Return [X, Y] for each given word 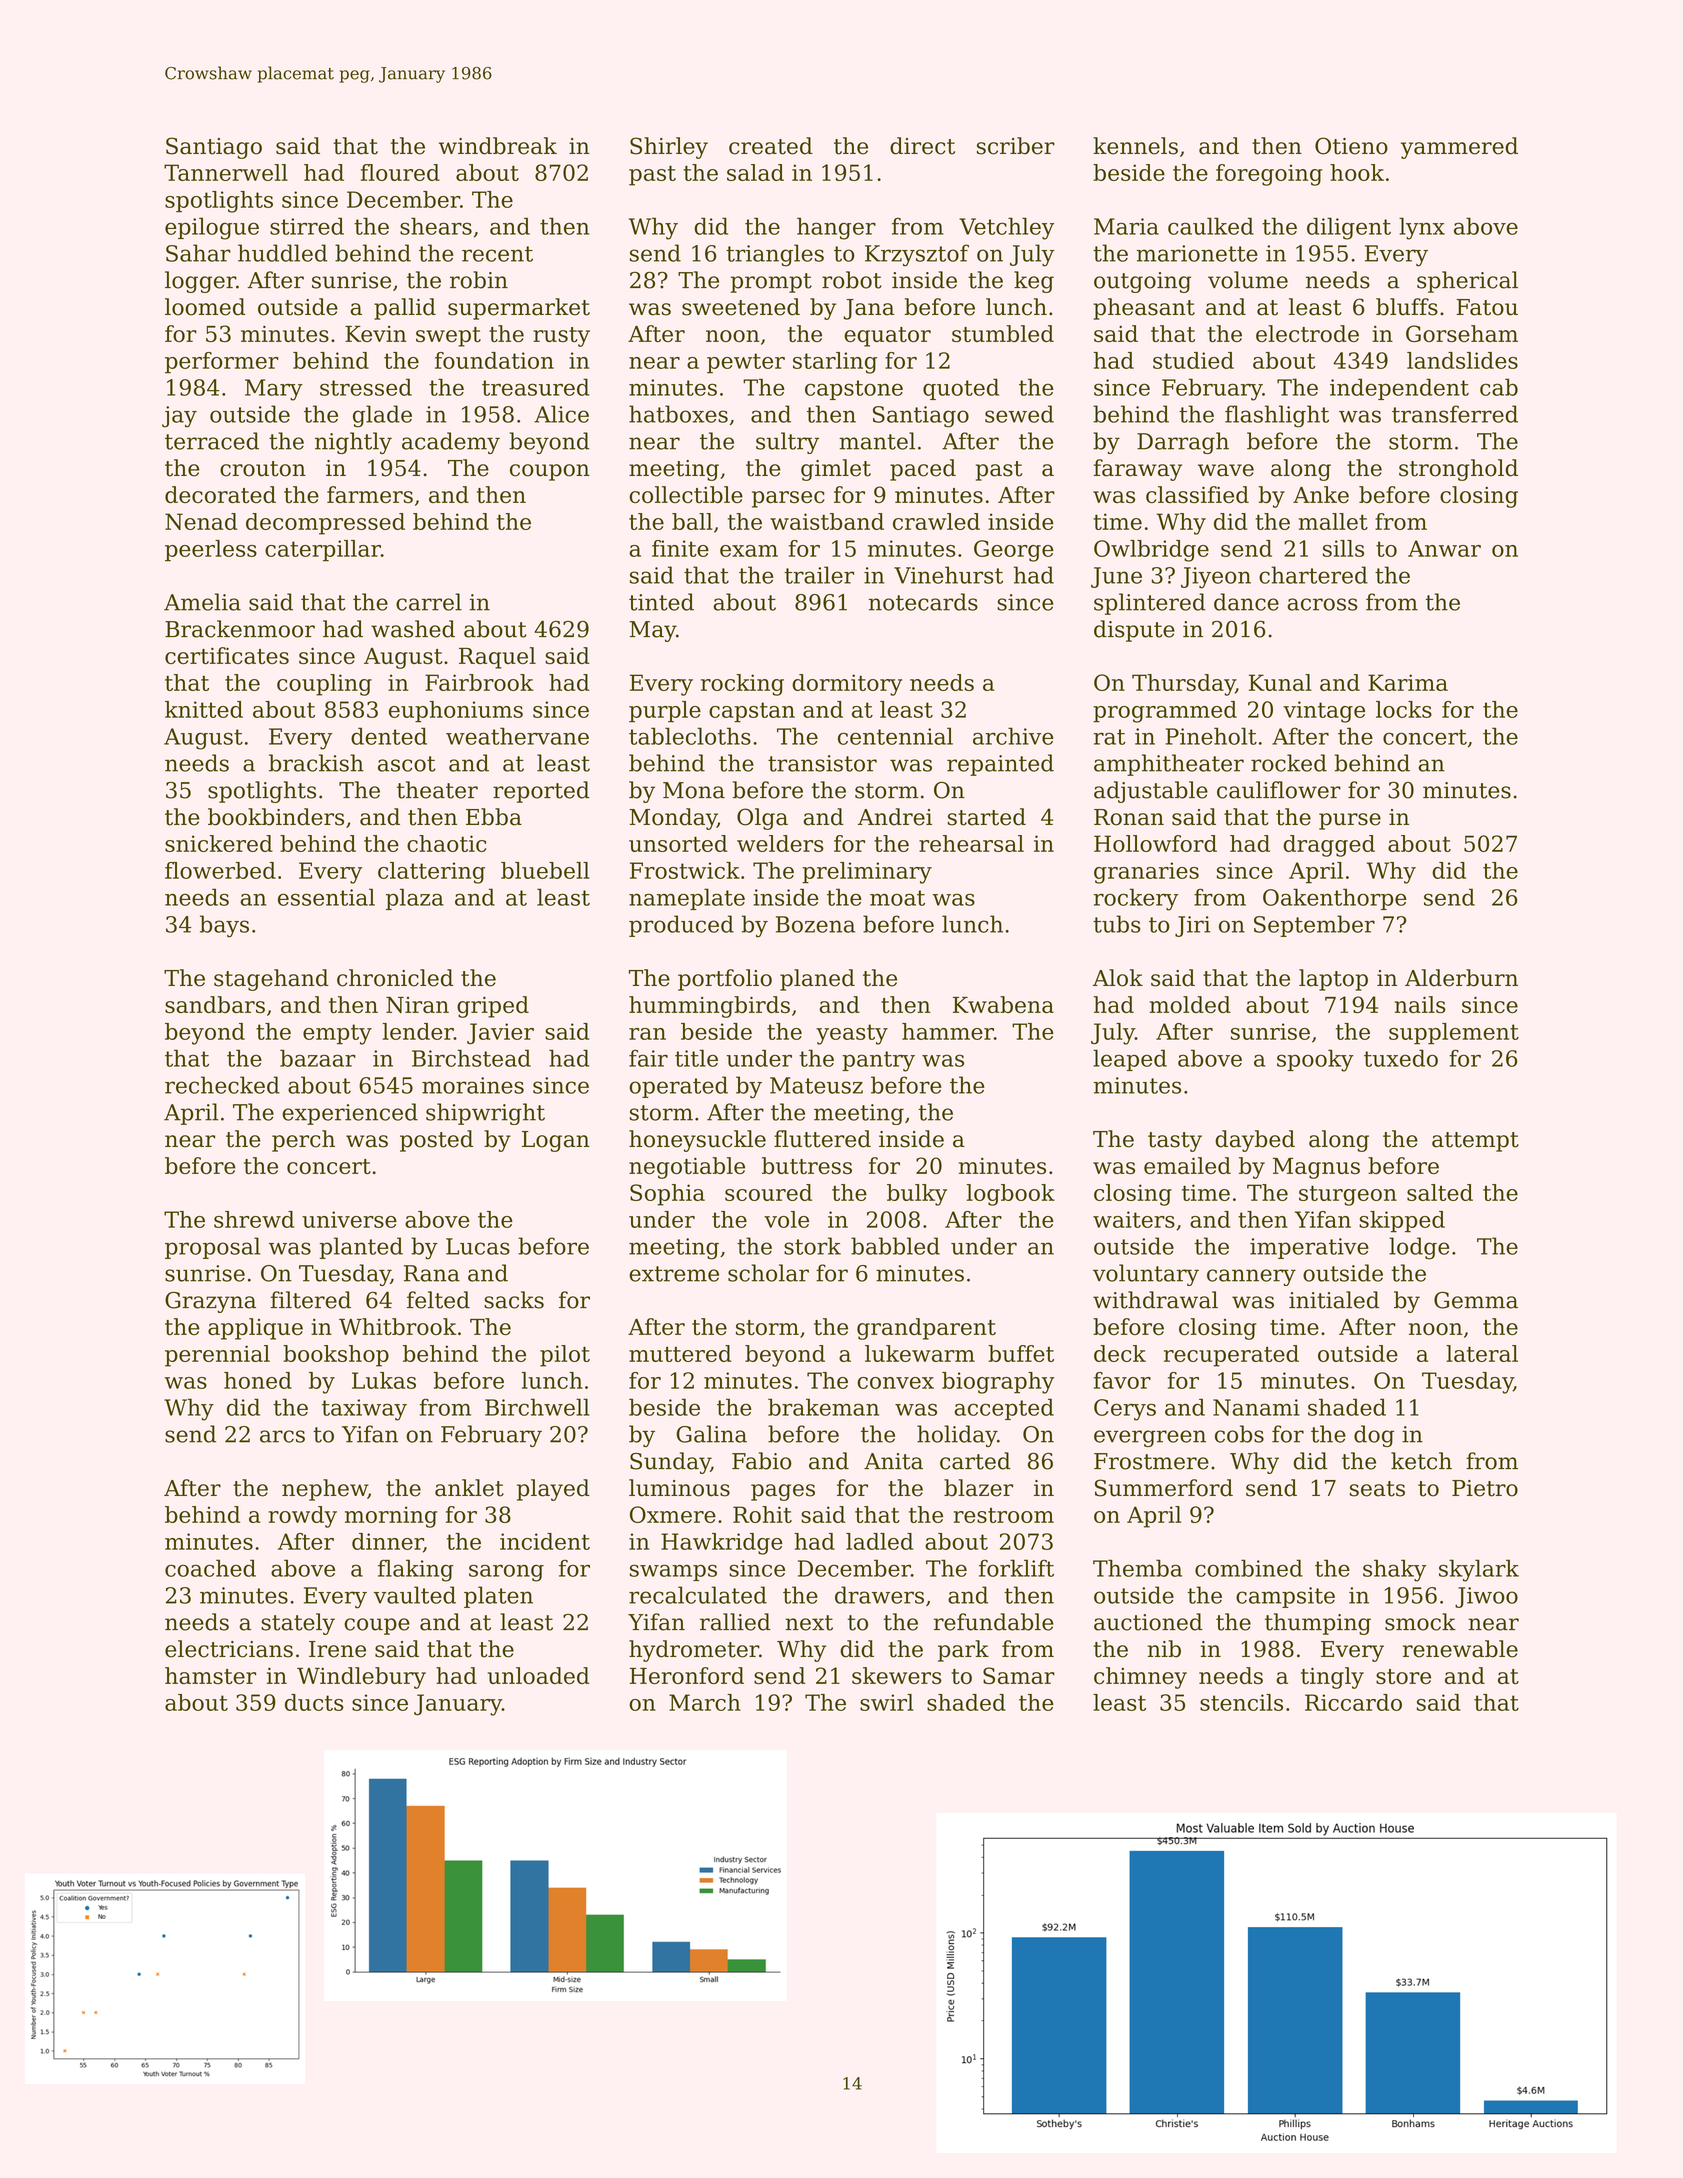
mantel [877, 441]
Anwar [1444, 548]
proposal [212, 1248]
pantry [878, 1061]
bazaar [318, 1058]
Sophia [667, 1195]
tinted [661, 602]
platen [498, 1597]
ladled [879, 1541]
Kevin [376, 334]
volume [1248, 280]
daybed [1255, 1141]
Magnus [1316, 1168]
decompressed [325, 524]
